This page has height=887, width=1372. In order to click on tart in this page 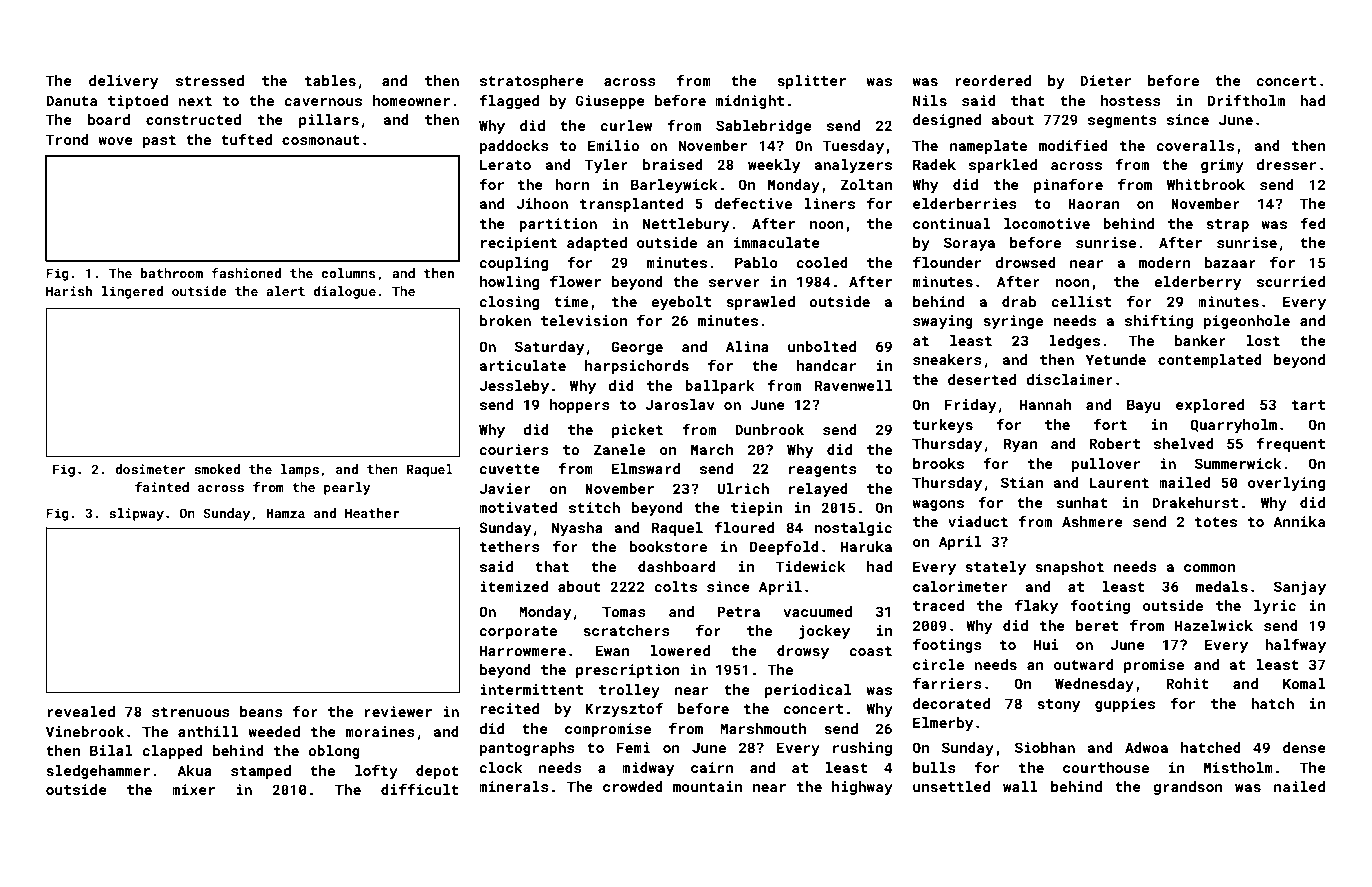, I will do `click(1308, 405)`.
